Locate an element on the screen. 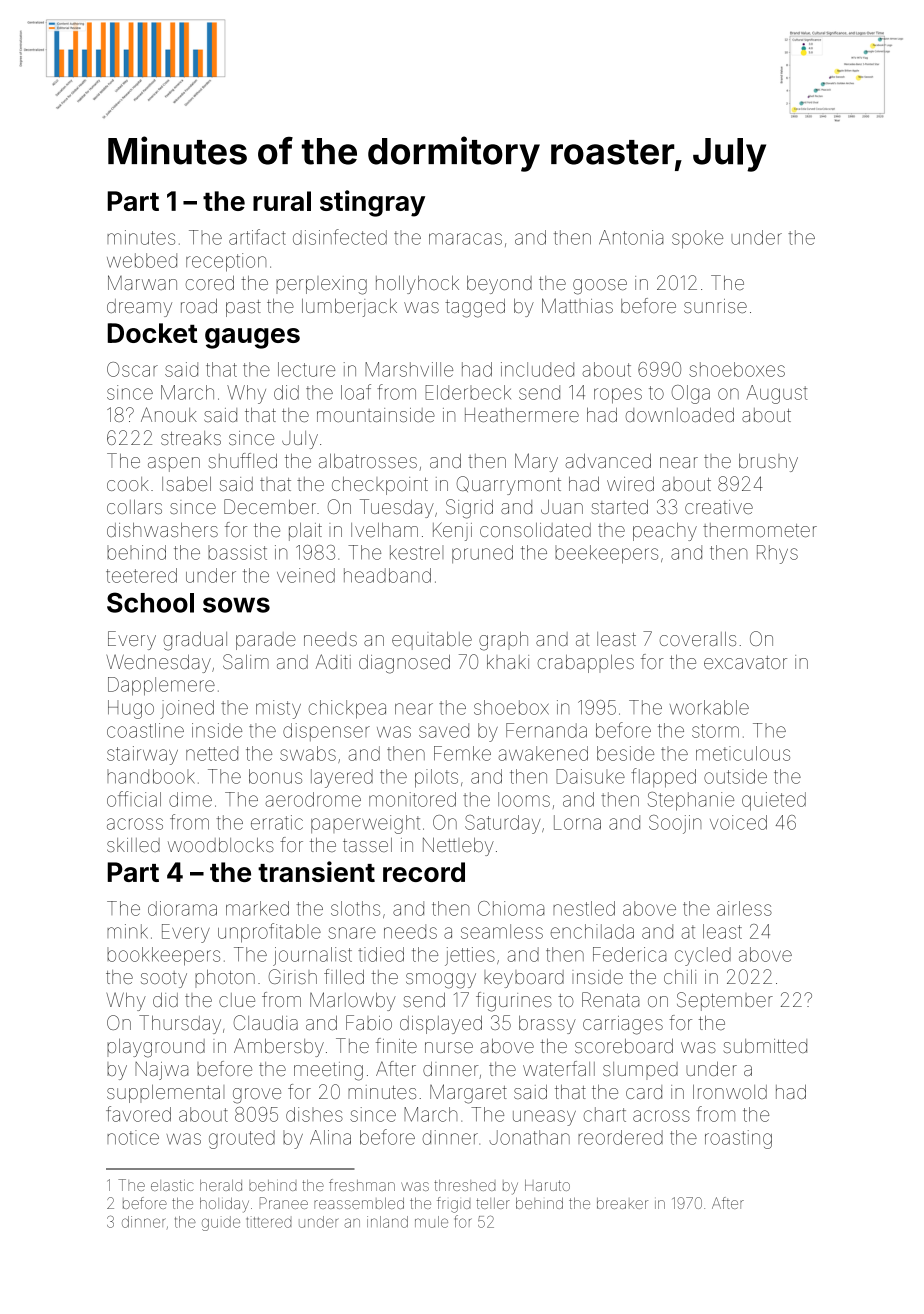 The image size is (924, 1314). spoke is located at coordinates (697, 239).
